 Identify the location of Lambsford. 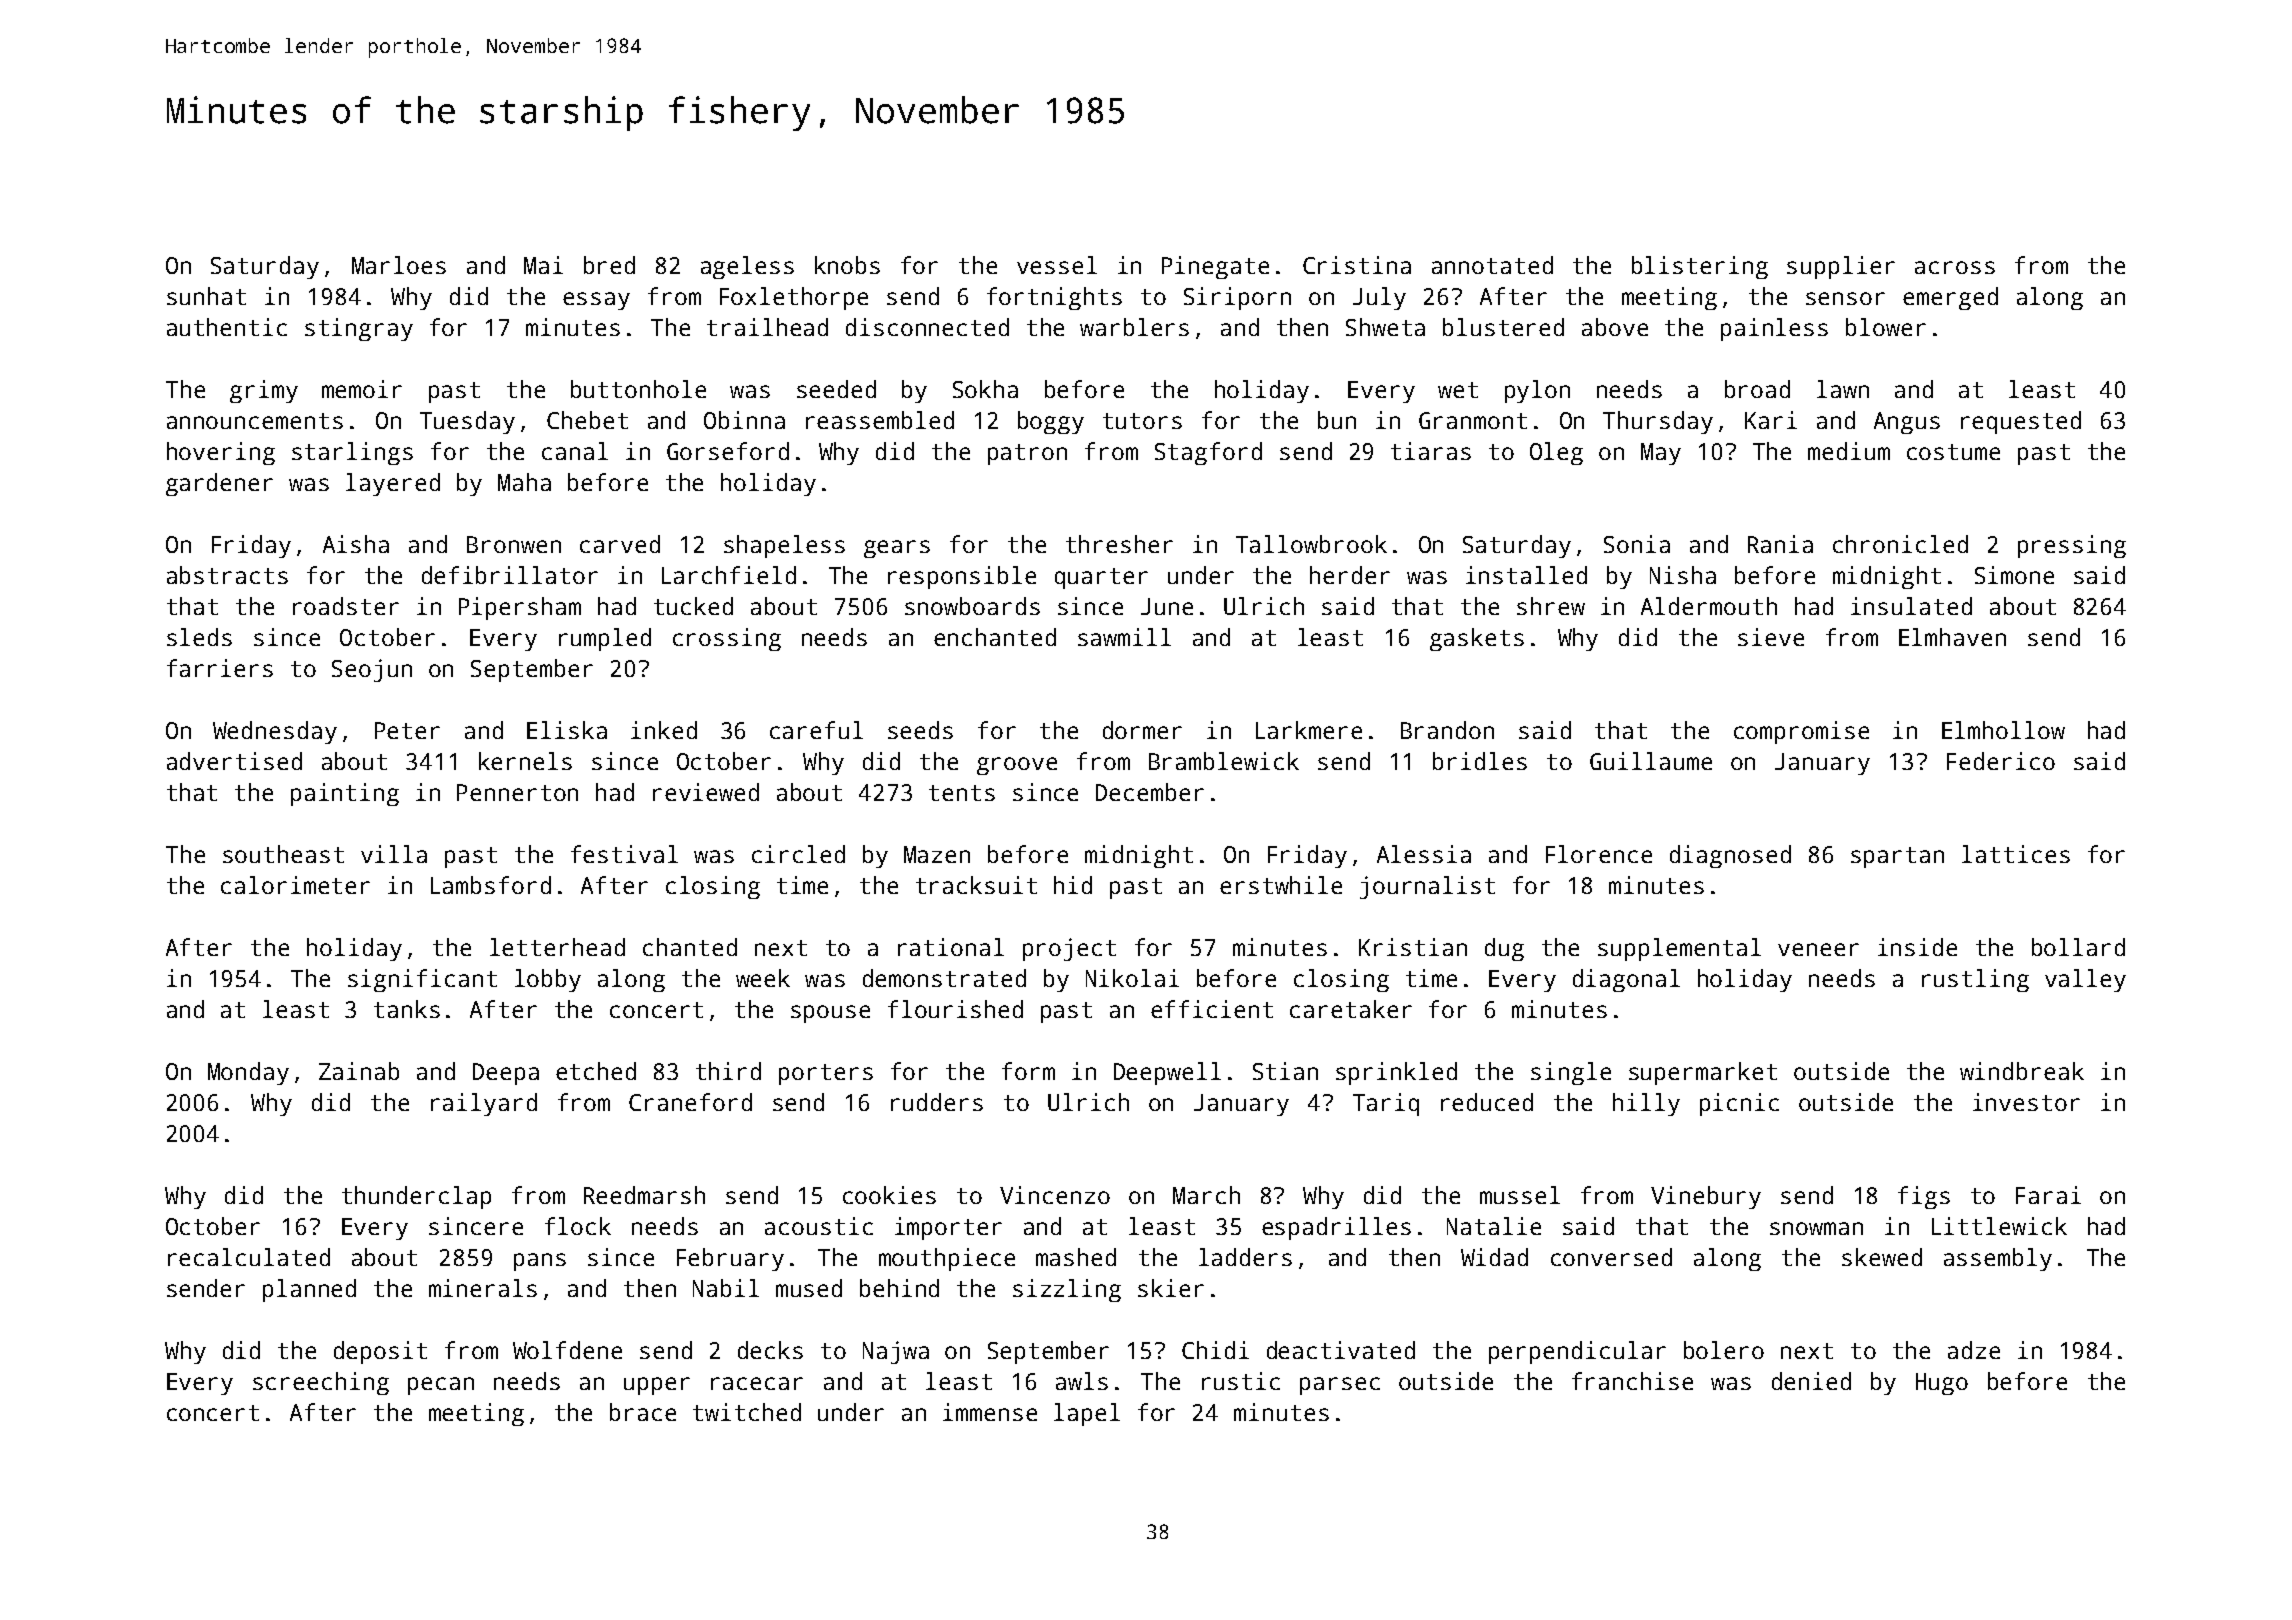
(491, 885).
